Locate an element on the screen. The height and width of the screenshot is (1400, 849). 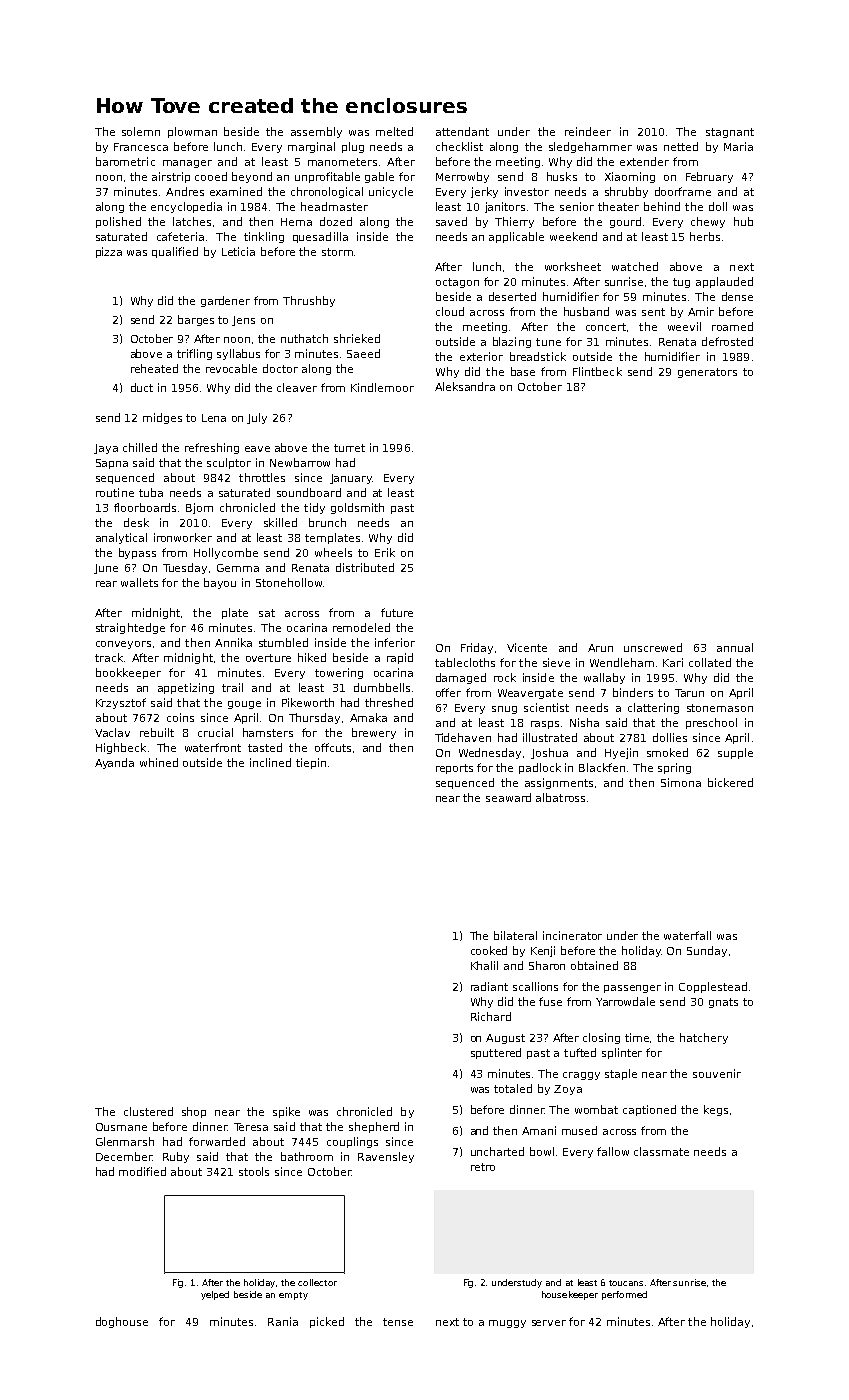
July is located at coordinates (257, 418).
